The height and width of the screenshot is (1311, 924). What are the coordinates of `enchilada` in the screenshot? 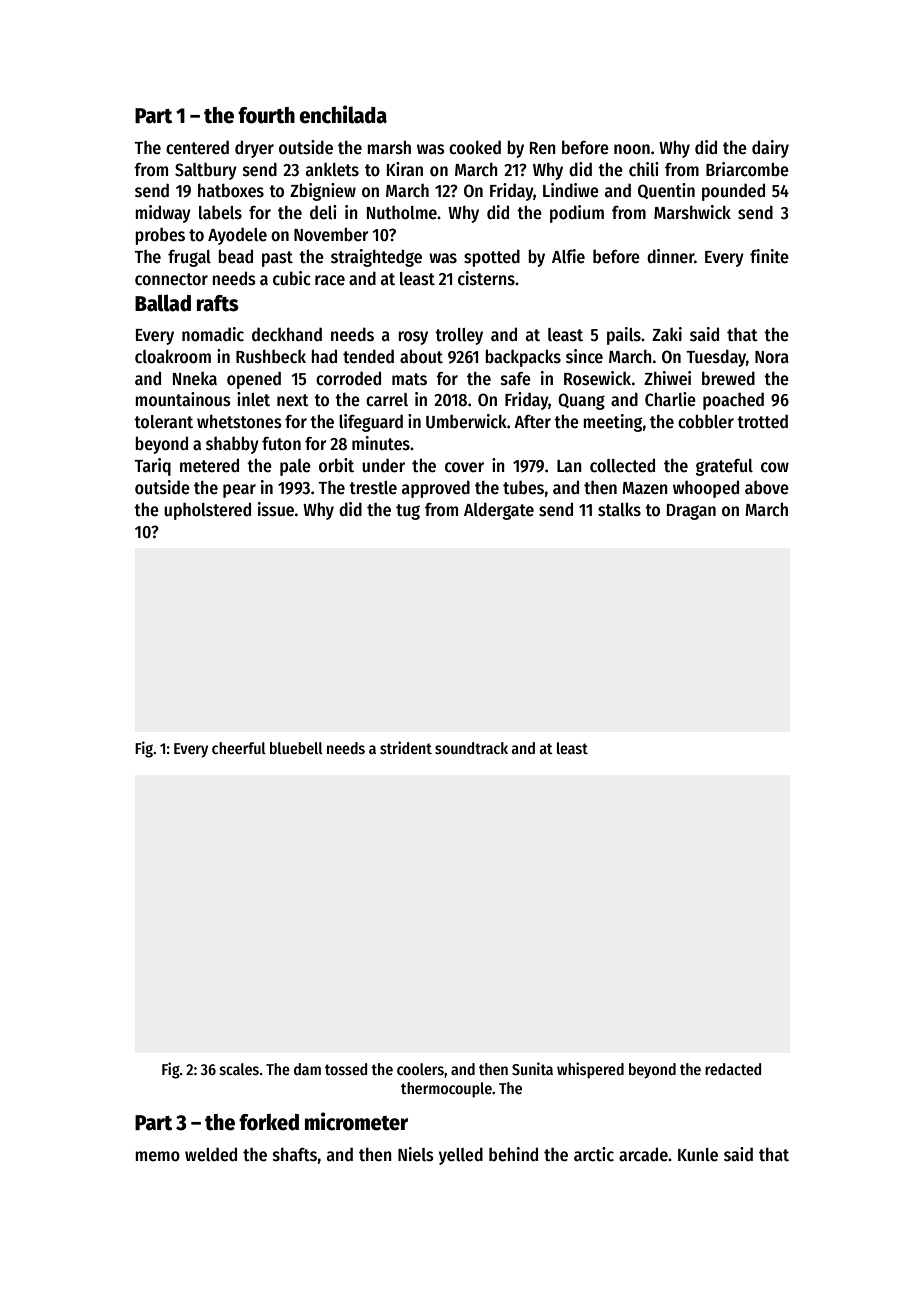 It's located at (343, 114).
